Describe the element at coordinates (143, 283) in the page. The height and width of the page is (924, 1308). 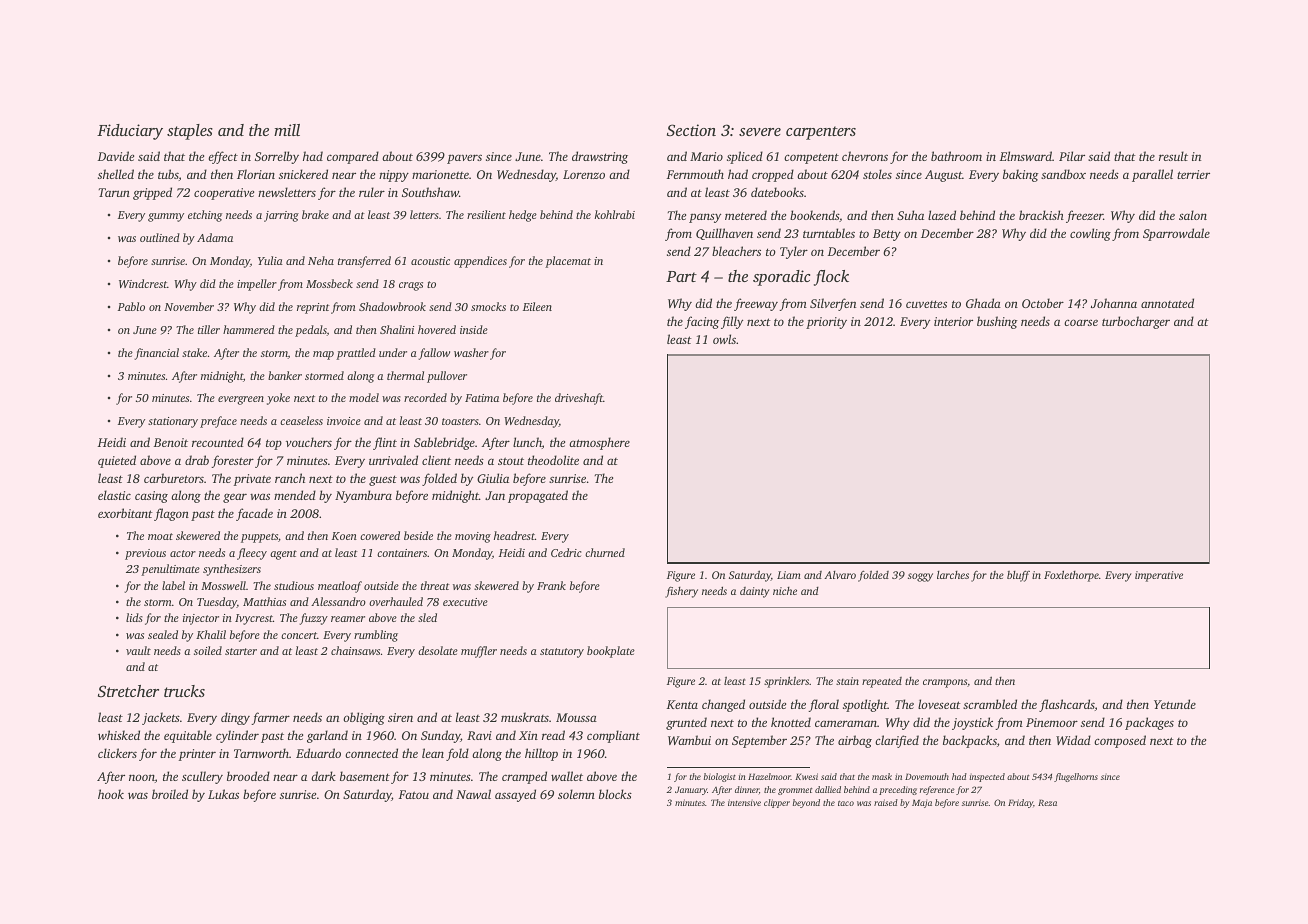
I see `Windcrest` at that location.
